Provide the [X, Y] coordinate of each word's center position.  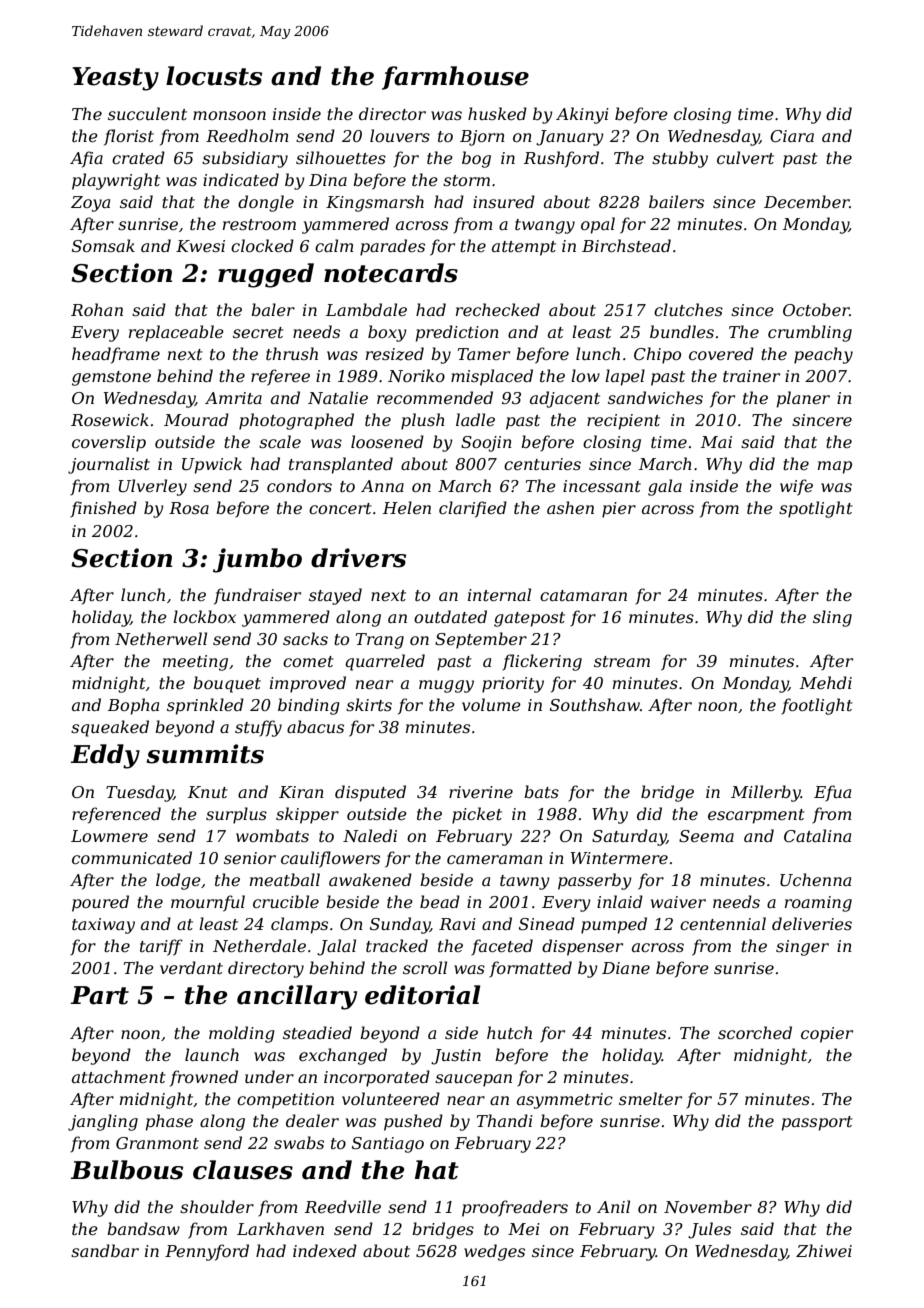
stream [622, 661]
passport [817, 1123]
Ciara [792, 136]
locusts [214, 76]
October [816, 309]
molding [242, 1034]
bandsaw [143, 1228]
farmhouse [455, 78]
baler [273, 309]
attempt [524, 248]
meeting [195, 663]
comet [308, 661]
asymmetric [565, 1101]
